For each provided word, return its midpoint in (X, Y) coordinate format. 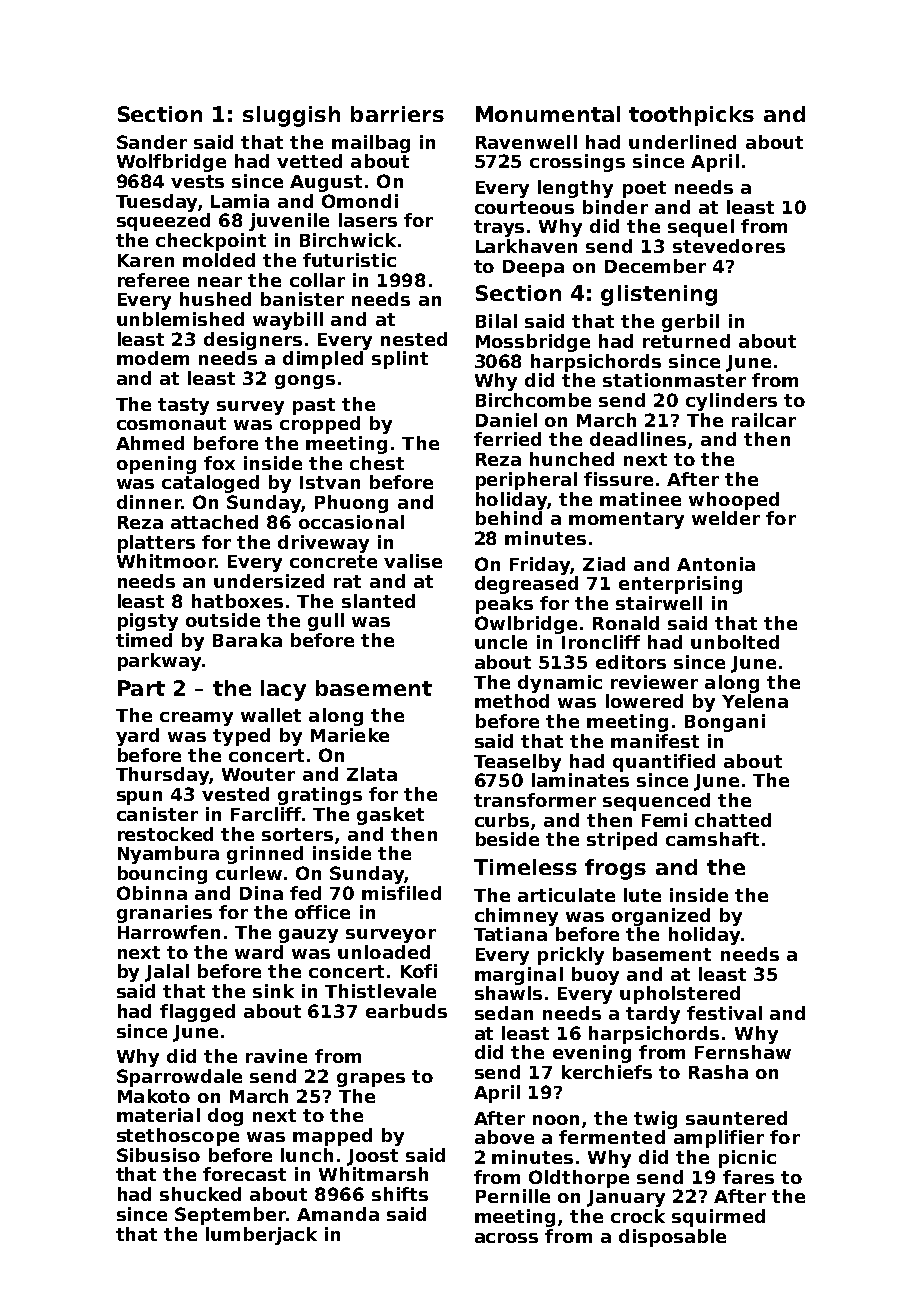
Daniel (506, 420)
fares (748, 1177)
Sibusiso (158, 1155)
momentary (626, 520)
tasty (183, 406)
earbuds (406, 1011)
